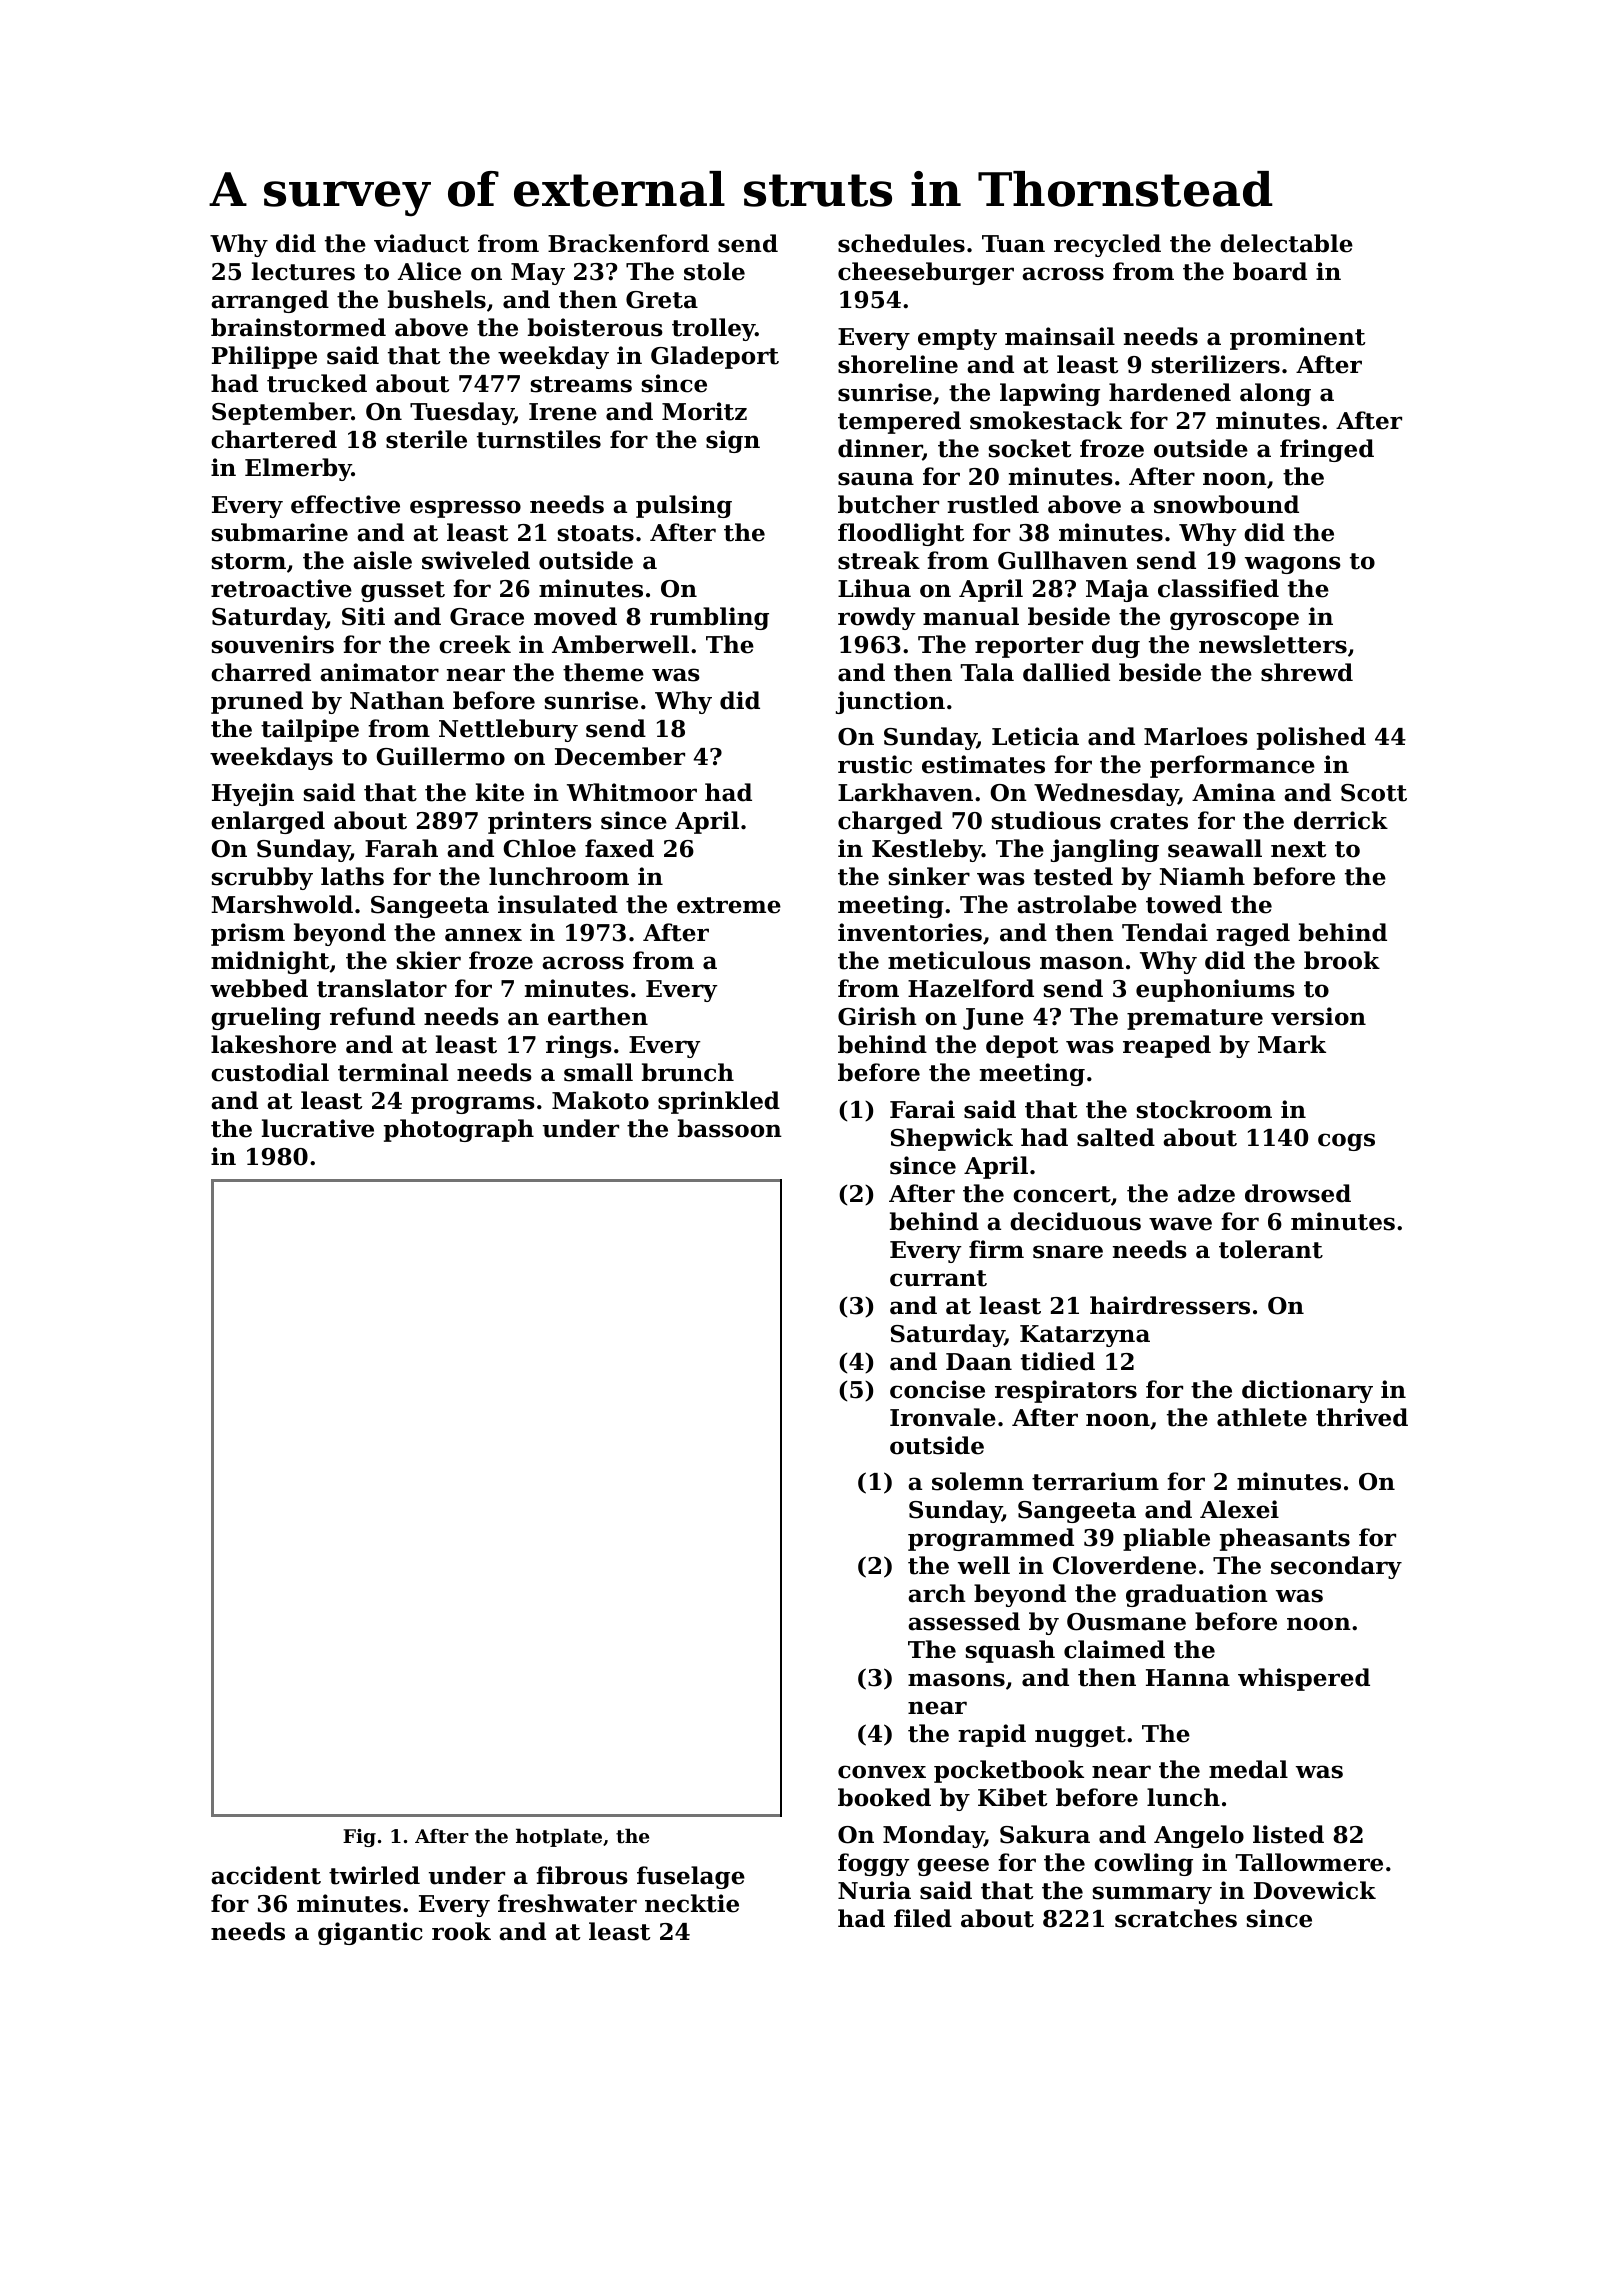  I want to click on salted, so click(1116, 1137).
